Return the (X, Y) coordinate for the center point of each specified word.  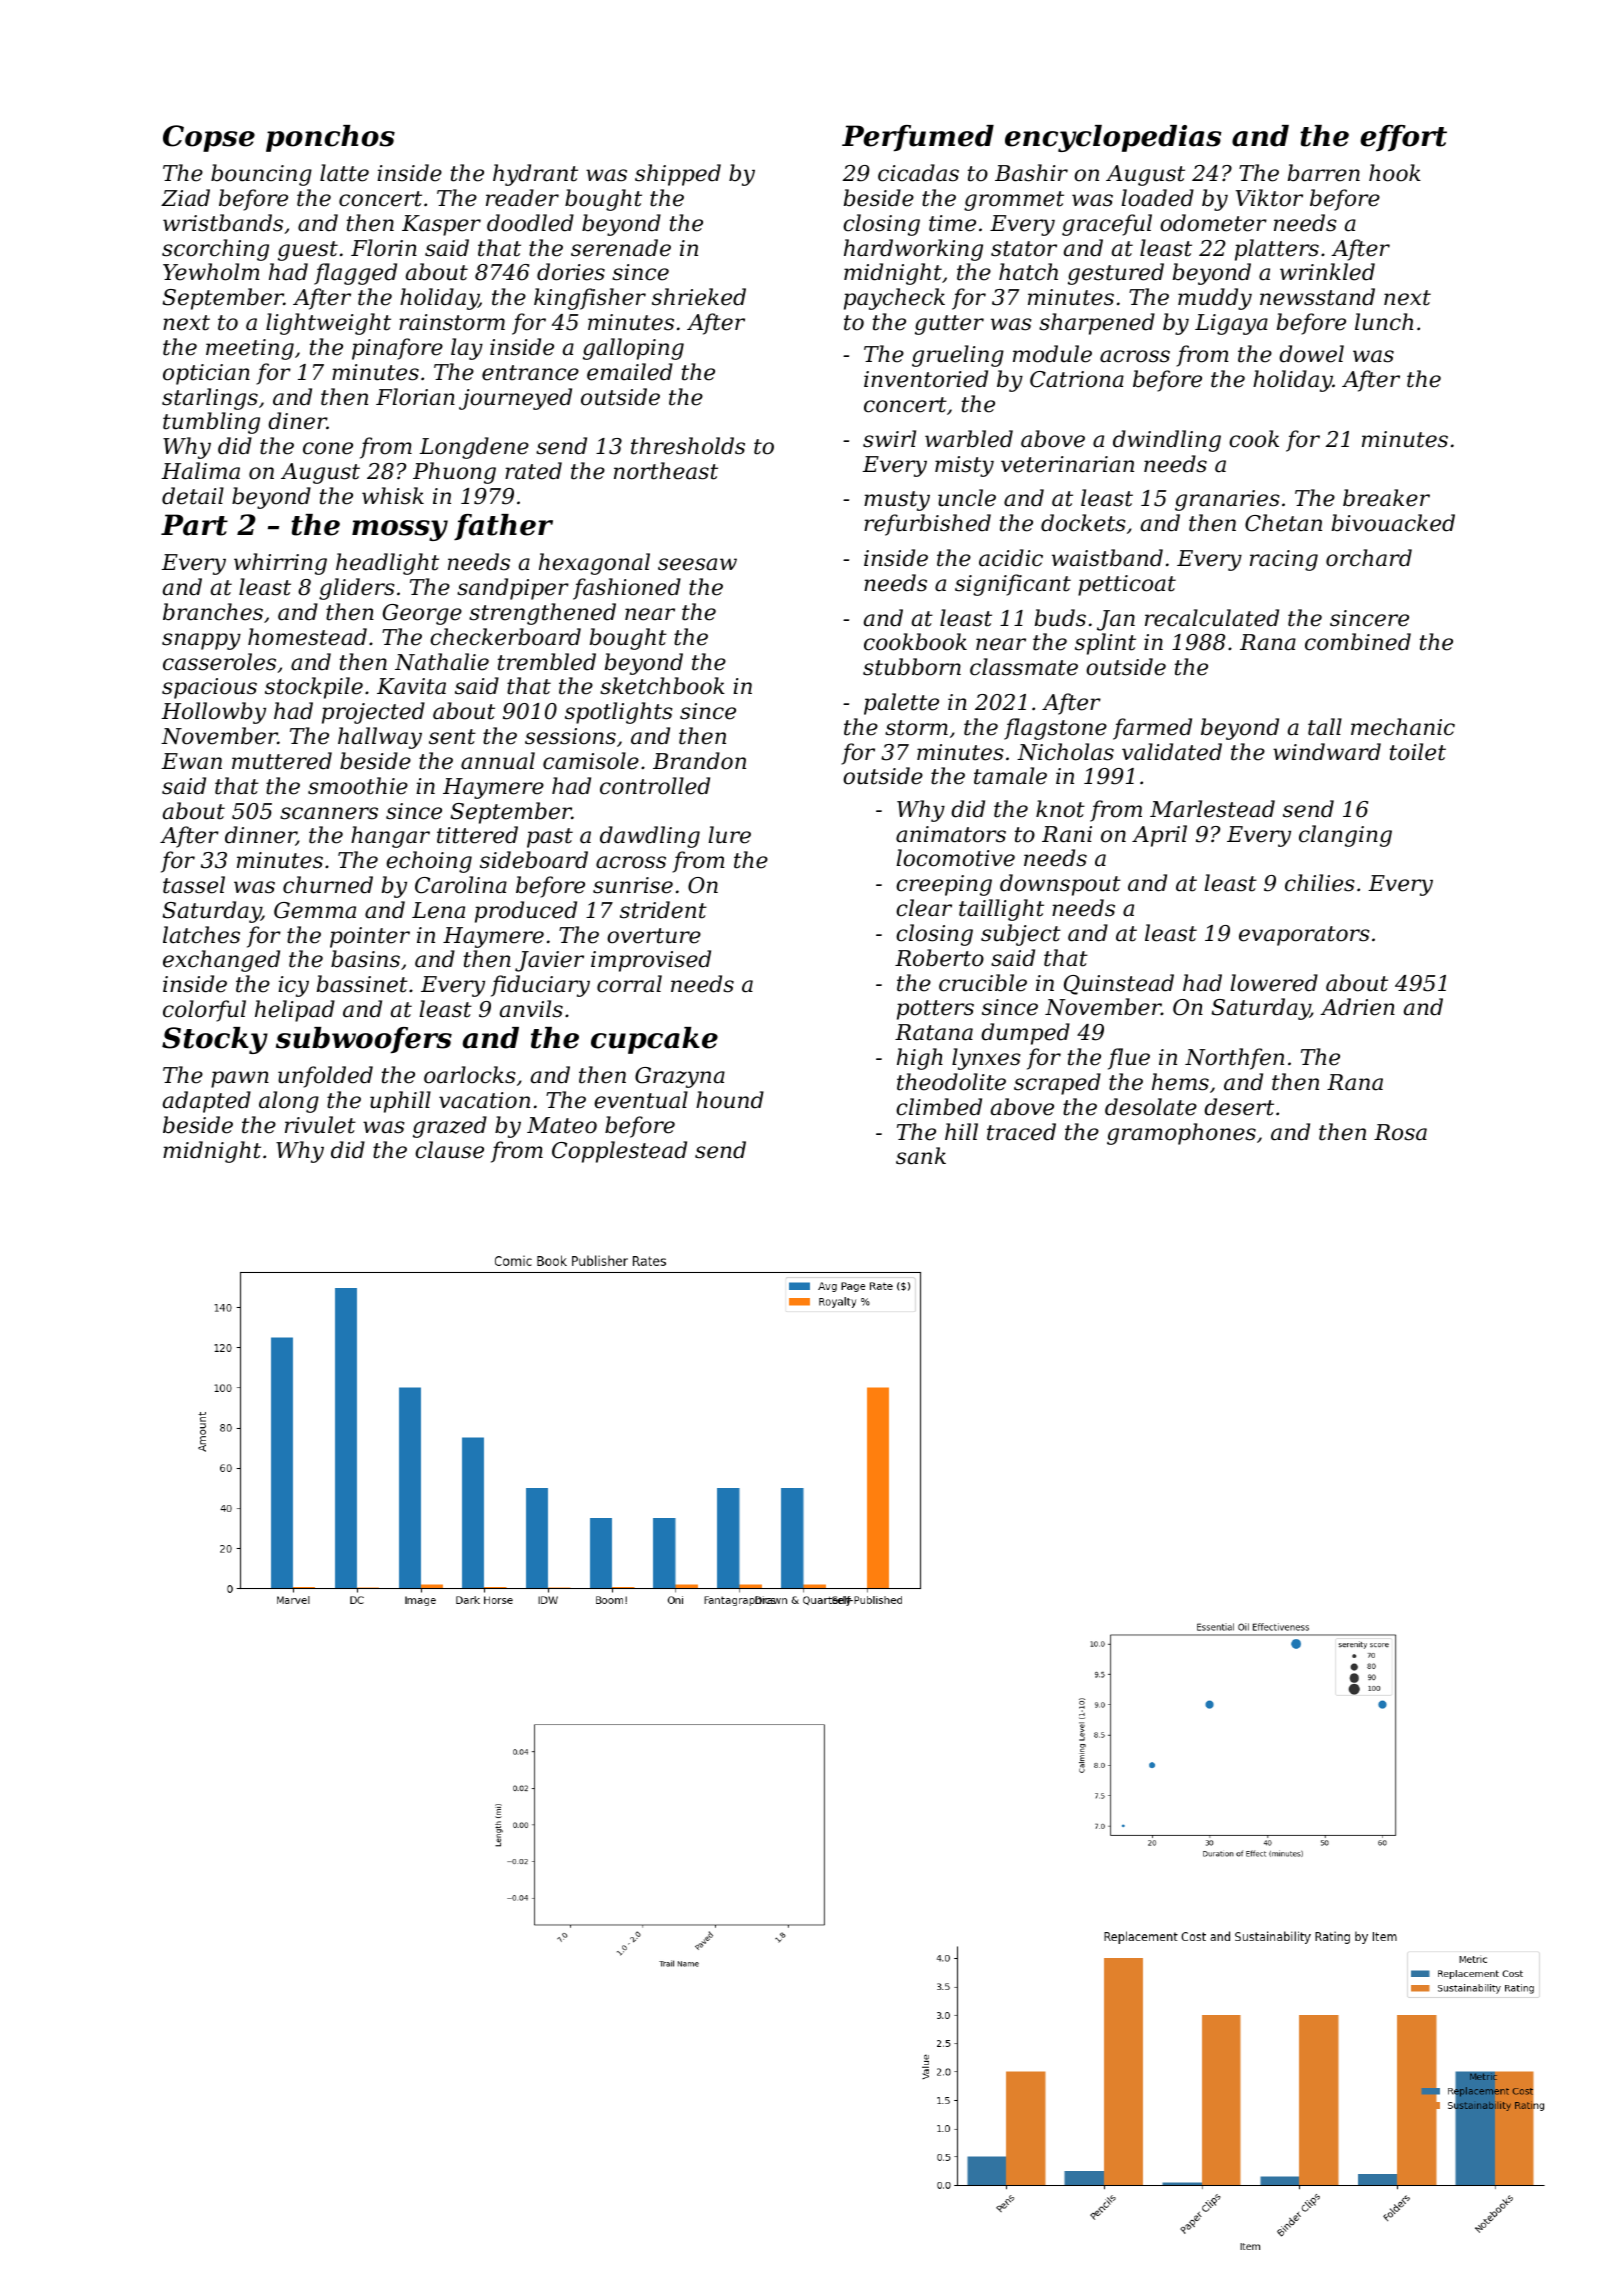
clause (449, 1150)
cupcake (654, 1040)
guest (308, 251)
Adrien (1357, 1007)
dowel (1311, 354)
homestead (307, 637)
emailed (630, 372)
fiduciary (540, 986)
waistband (1107, 558)
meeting (250, 349)
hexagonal (594, 564)
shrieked (699, 297)
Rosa (1400, 1132)
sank (921, 1156)
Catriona (1077, 379)
